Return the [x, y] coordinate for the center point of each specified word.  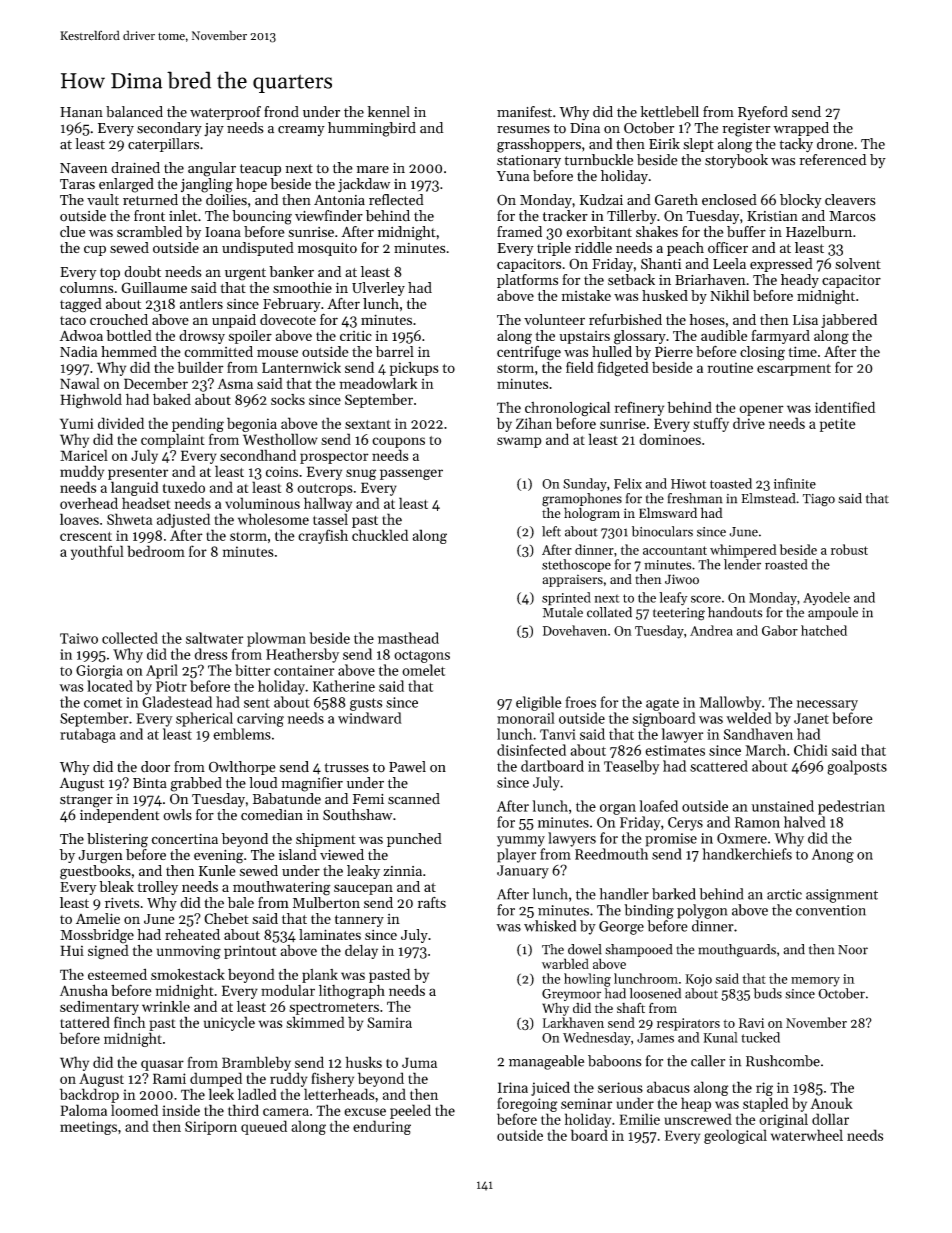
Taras [77, 184]
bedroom [156, 551]
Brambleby [256, 1063]
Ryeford [763, 113]
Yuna [513, 176]
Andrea [711, 630]
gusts [366, 704]
